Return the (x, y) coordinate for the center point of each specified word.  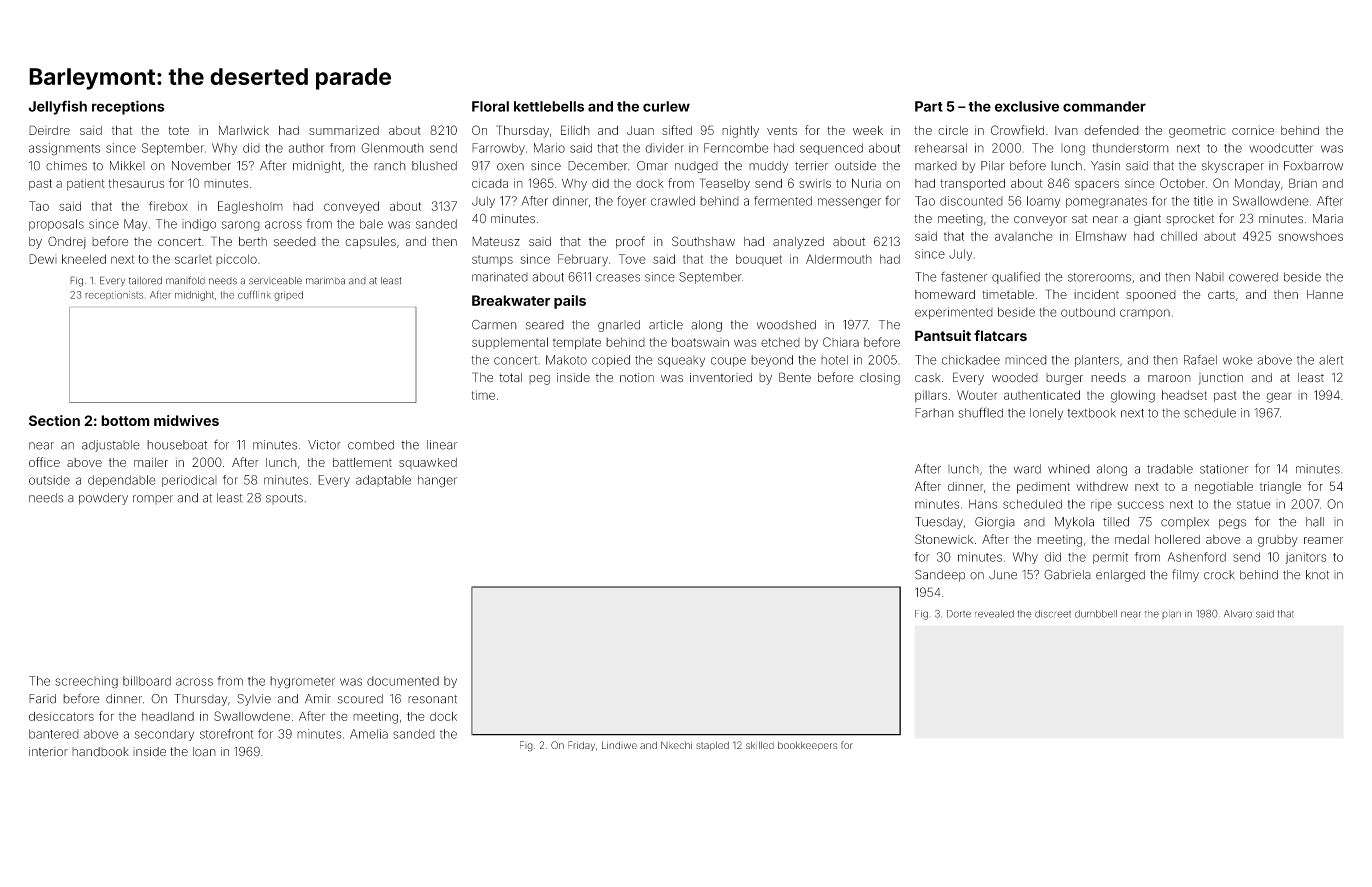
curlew (666, 106)
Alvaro (1238, 614)
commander (1104, 106)
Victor (324, 445)
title (1203, 201)
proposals (56, 225)
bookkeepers (807, 746)
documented (403, 681)
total (510, 377)
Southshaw (703, 241)
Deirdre (49, 130)
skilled (760, 745)
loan (204, 752)
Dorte (959, 614)
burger (1064, 379)
